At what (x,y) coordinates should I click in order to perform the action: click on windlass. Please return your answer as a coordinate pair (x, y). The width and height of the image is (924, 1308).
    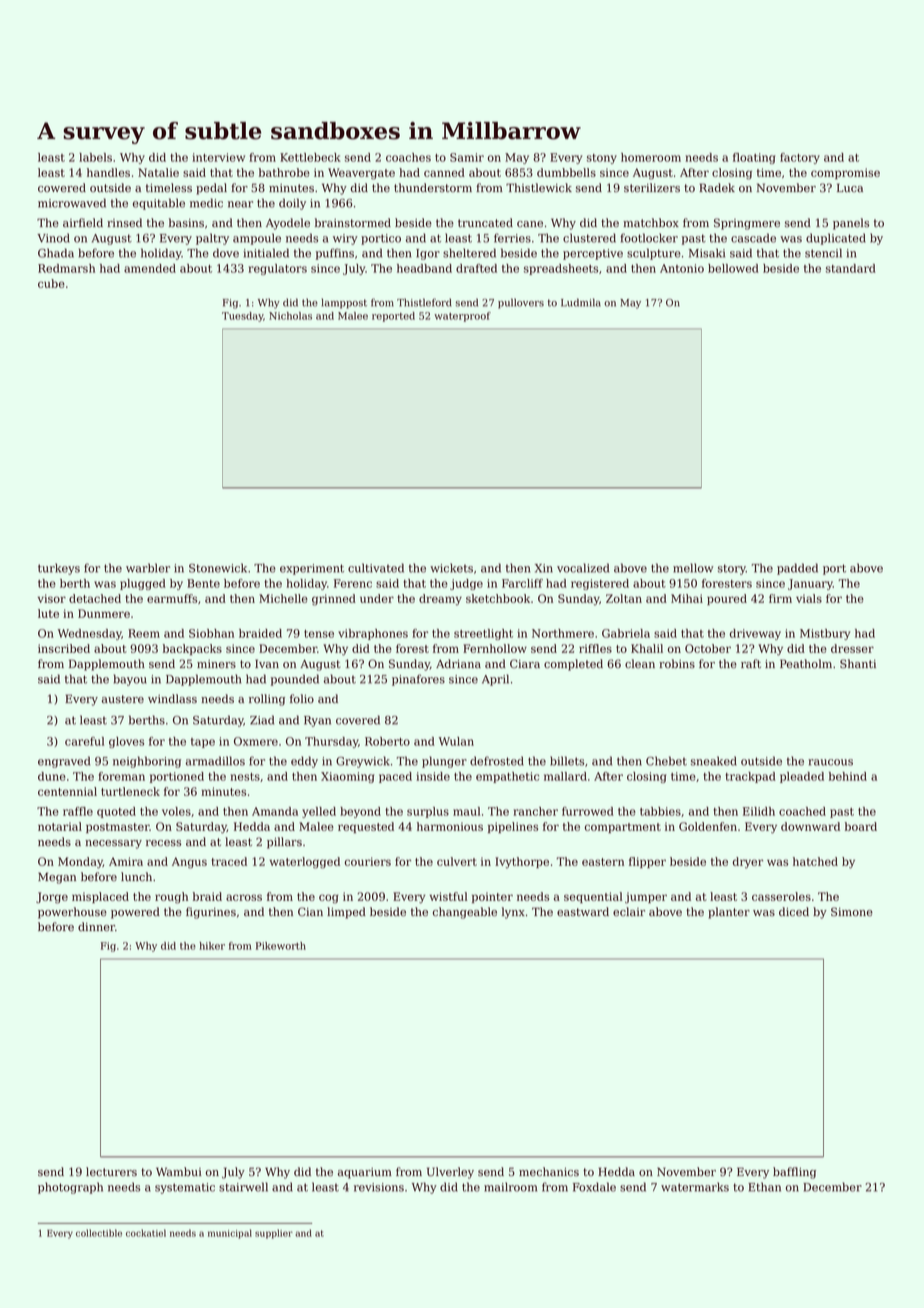
    Looking at the image, I should click on (172, 699).
